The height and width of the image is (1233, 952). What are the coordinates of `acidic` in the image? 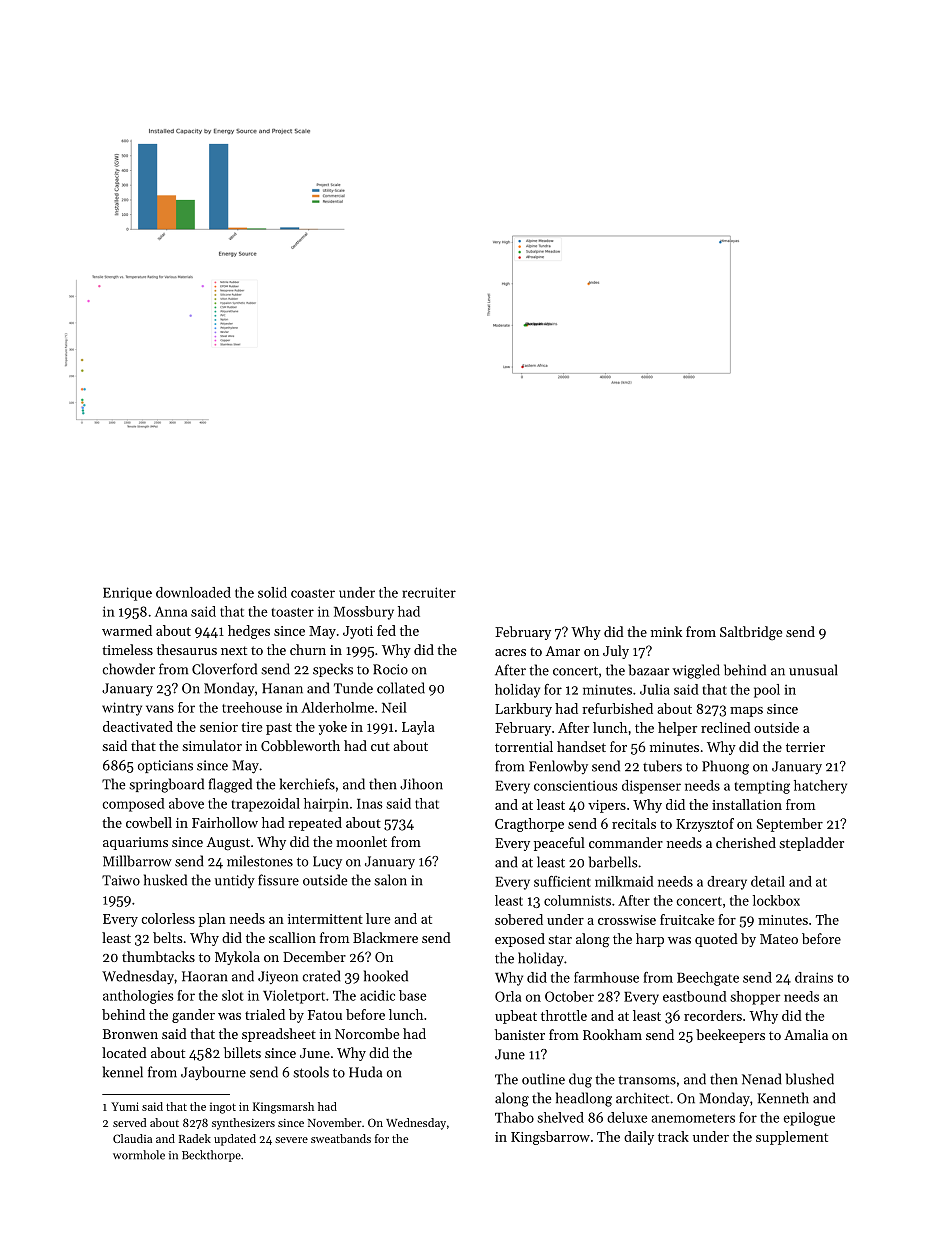 It's located at (377, 995).
